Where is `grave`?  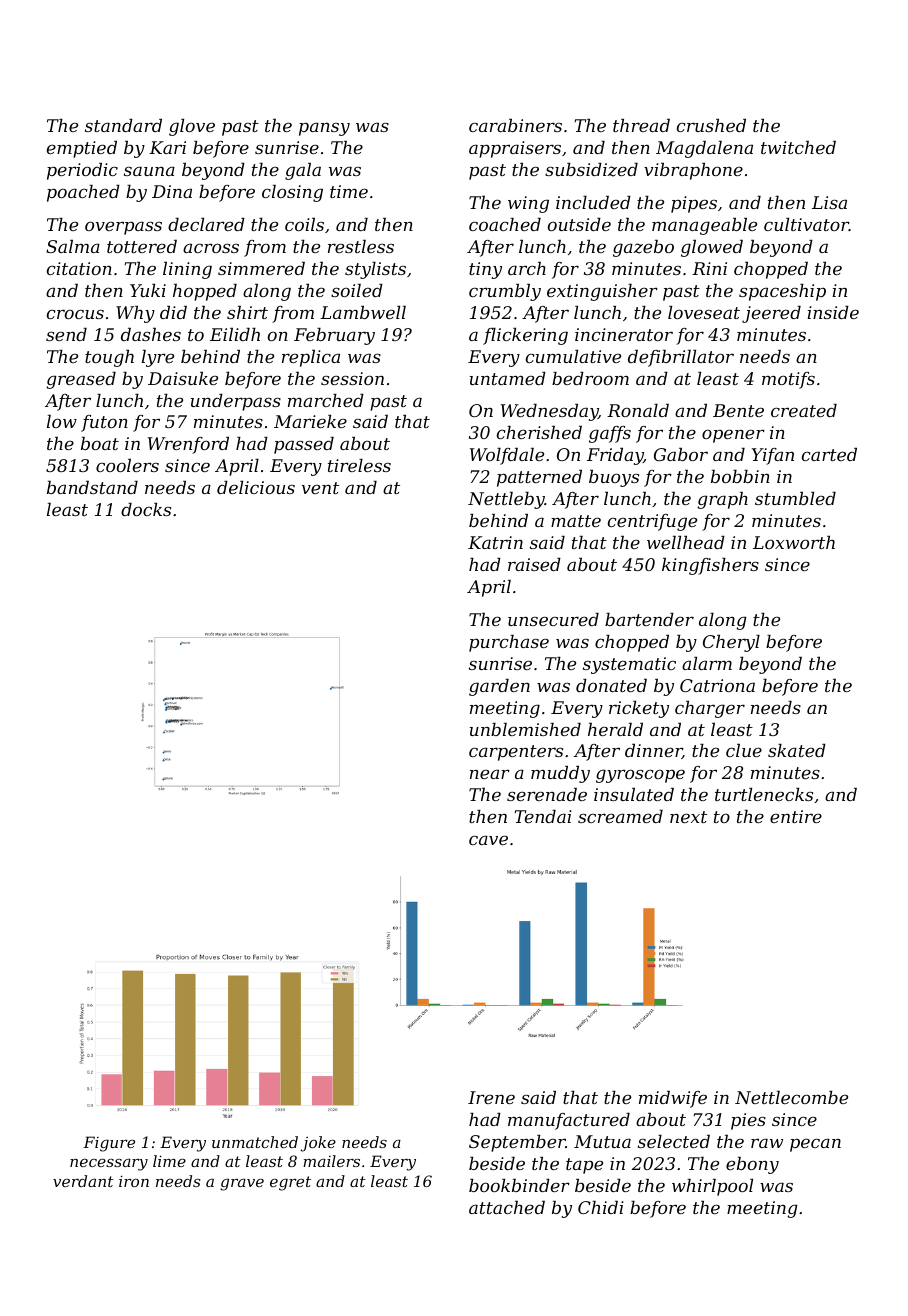
grave is located at coordinates (242, 1184).
